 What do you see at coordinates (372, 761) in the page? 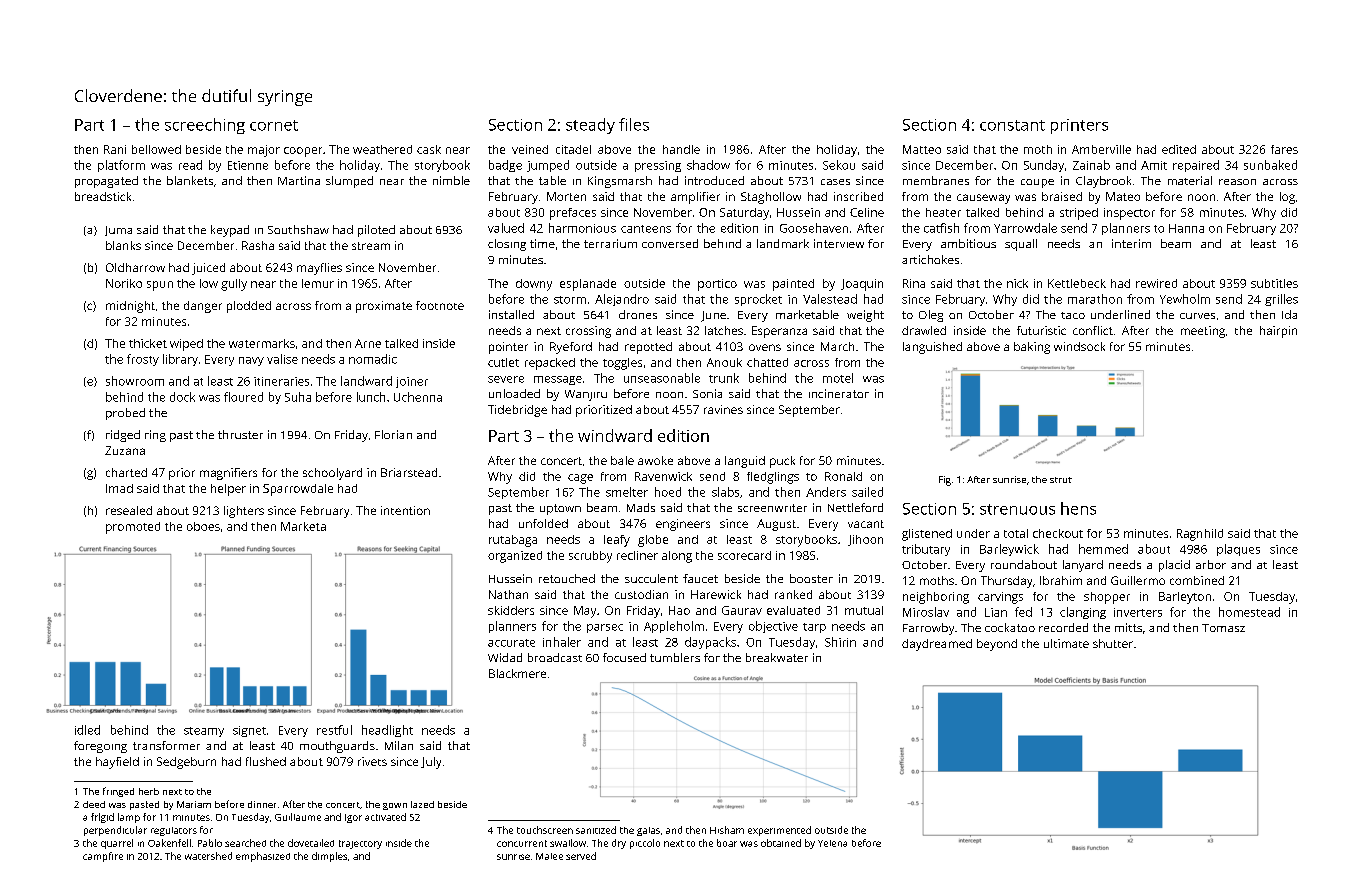
I see `rivets` at bounding box center [372, 761].
